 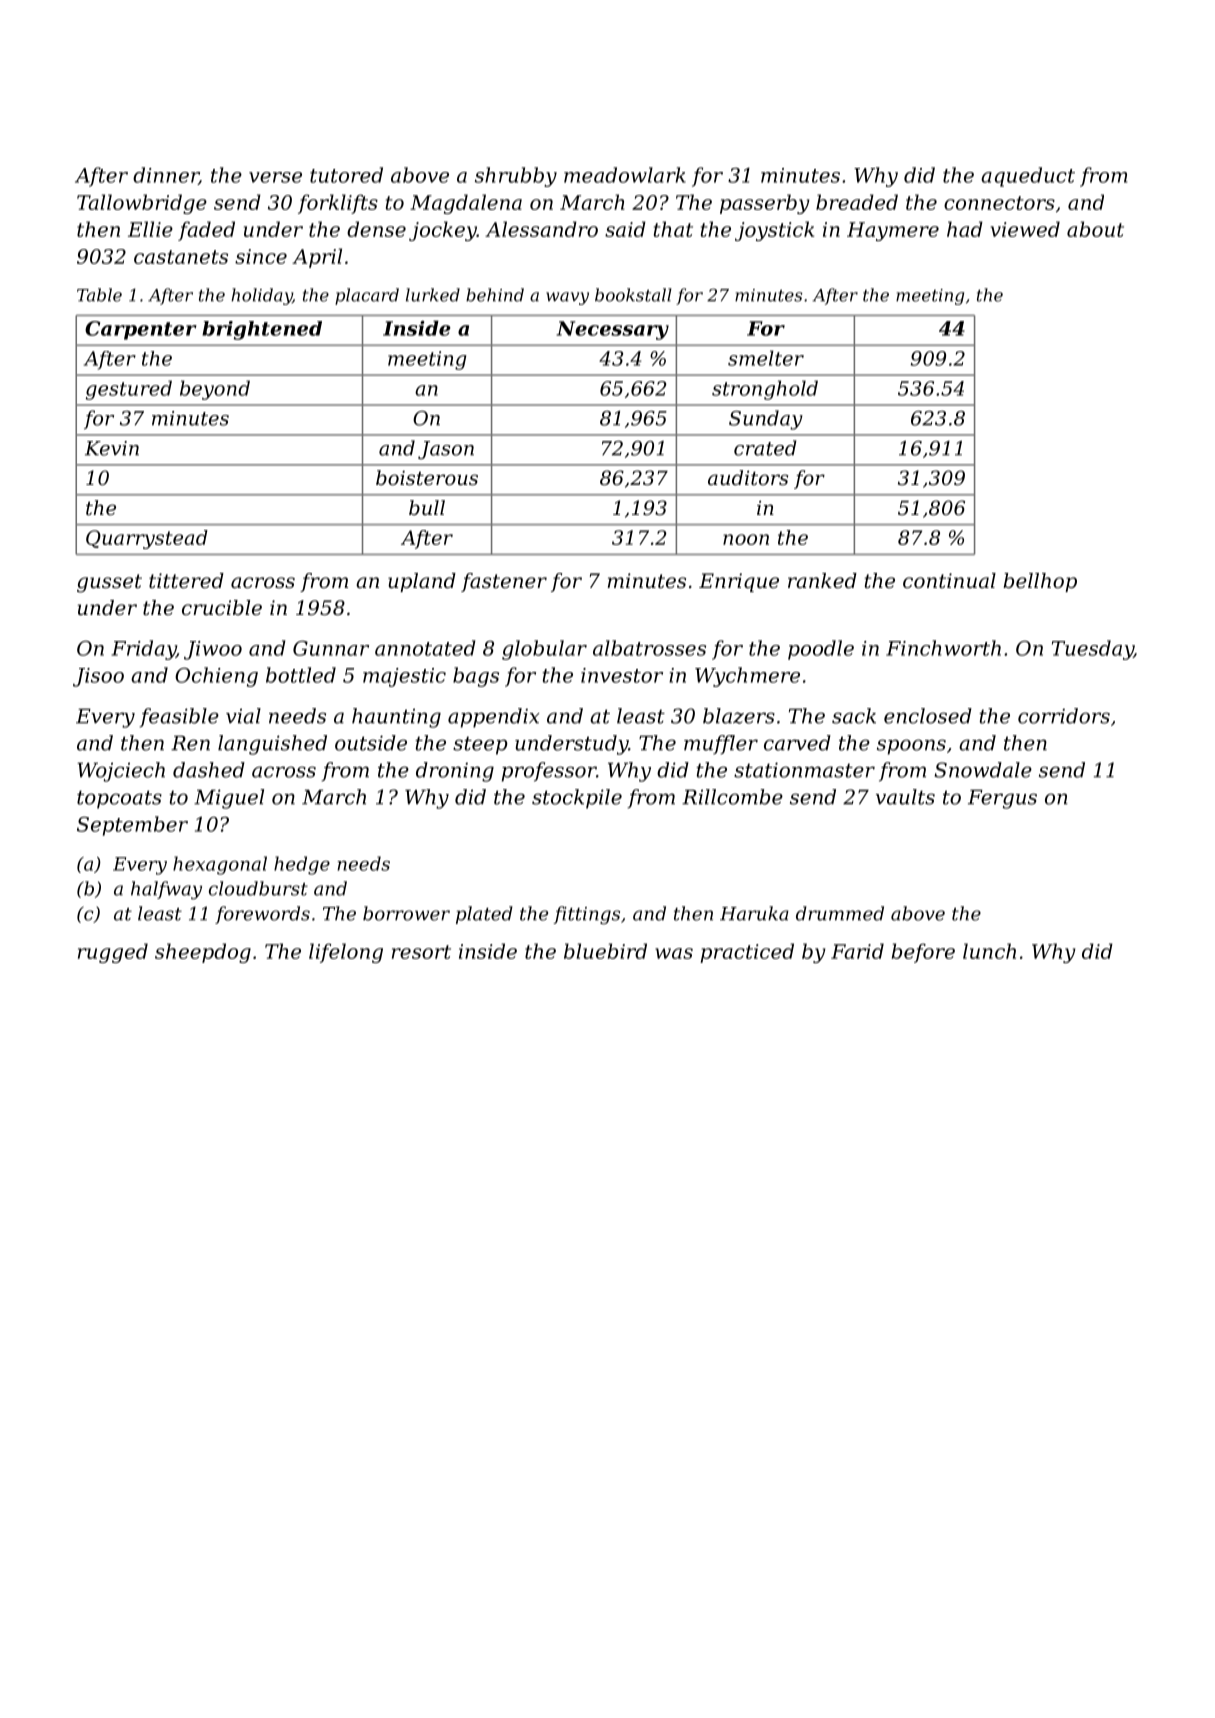 What do you see at coordinates (649, 648) in the page?
I see `albatrosses` at bounding box center [649, 648].
